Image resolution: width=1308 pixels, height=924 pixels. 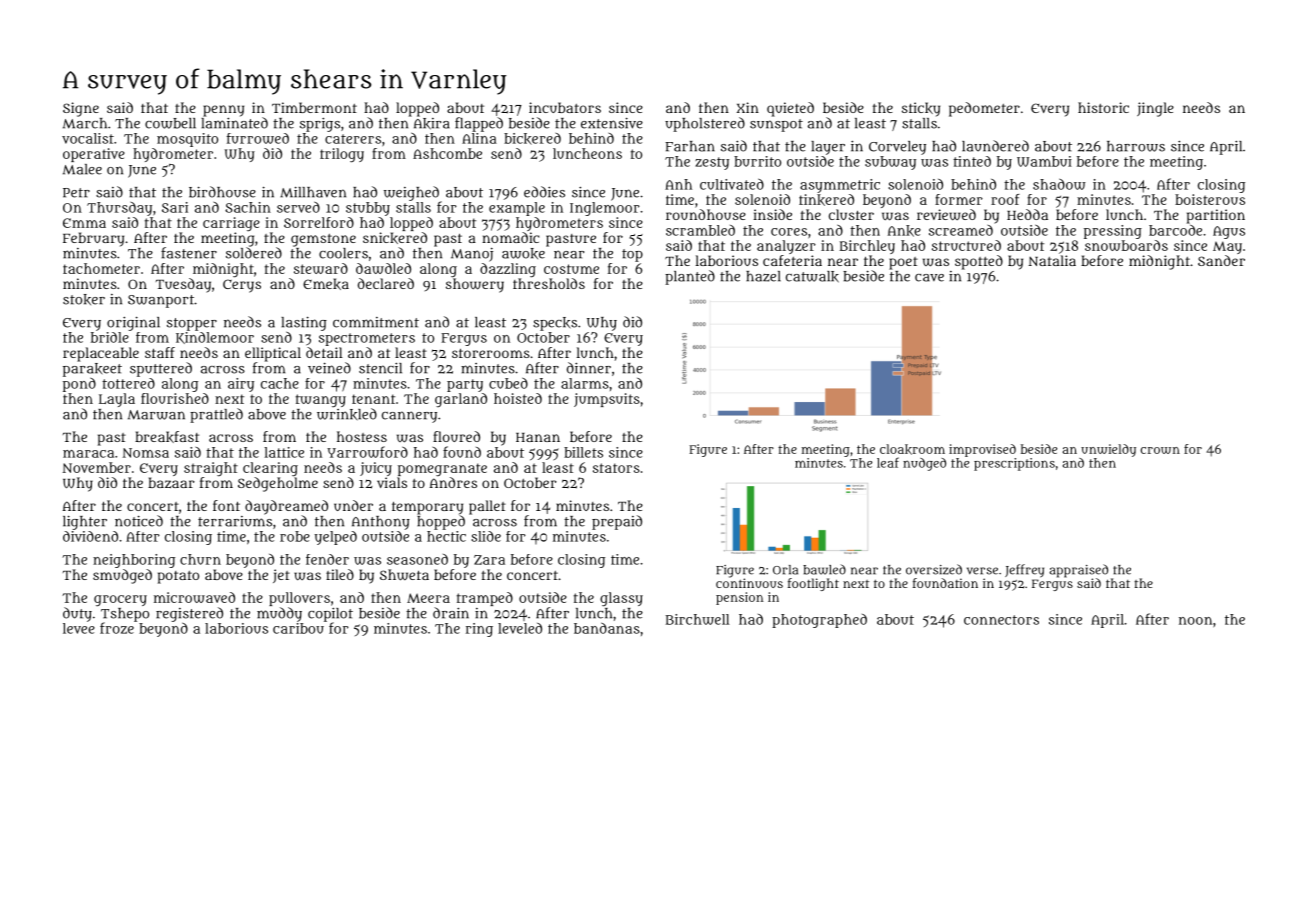 What do you see at coordinates (1195, 621) in the image?
I see `noon` at bounding box center [1195, 621].
